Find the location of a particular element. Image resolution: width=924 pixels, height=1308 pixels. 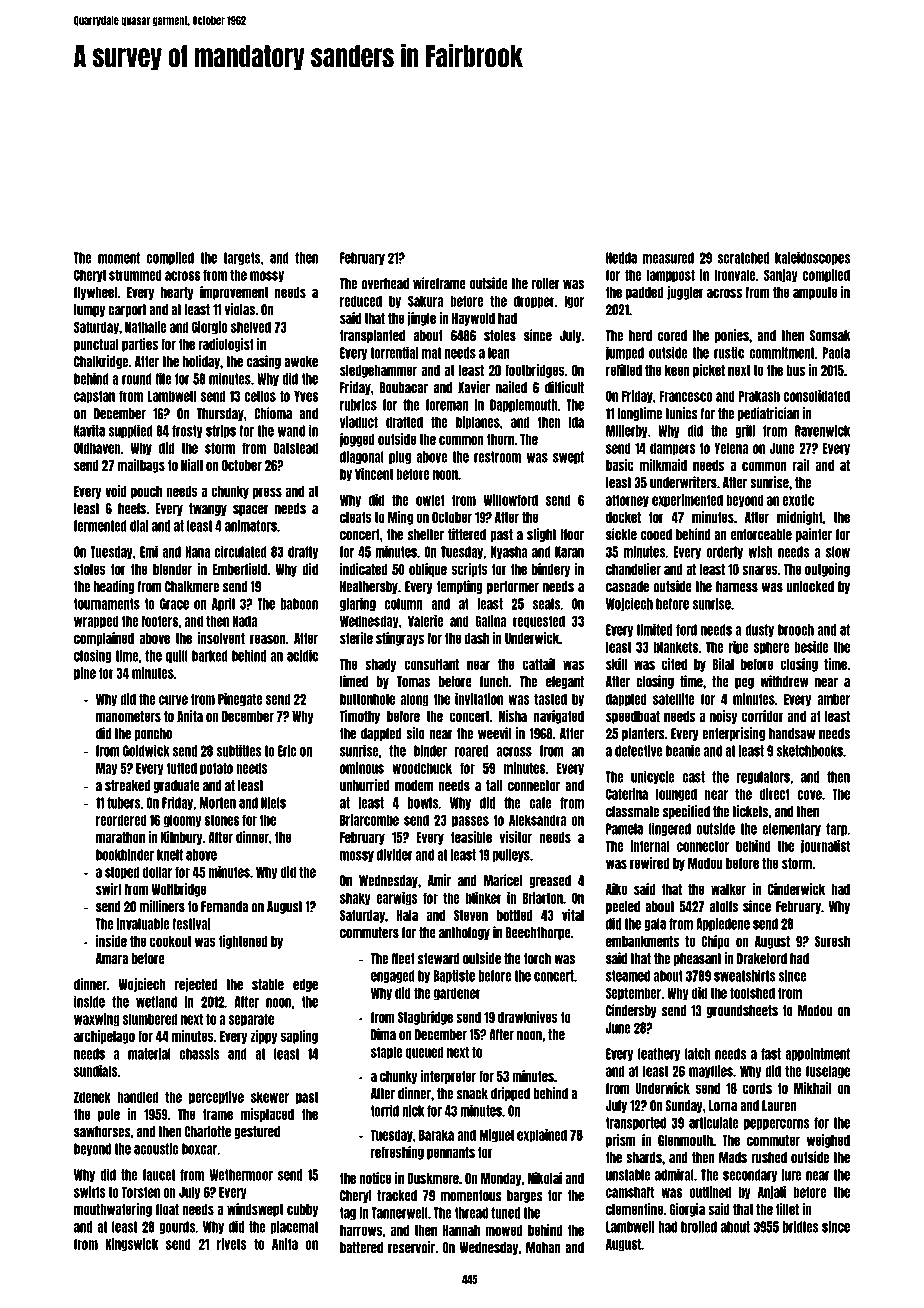

lunch is located at coordinates (494, 682).
